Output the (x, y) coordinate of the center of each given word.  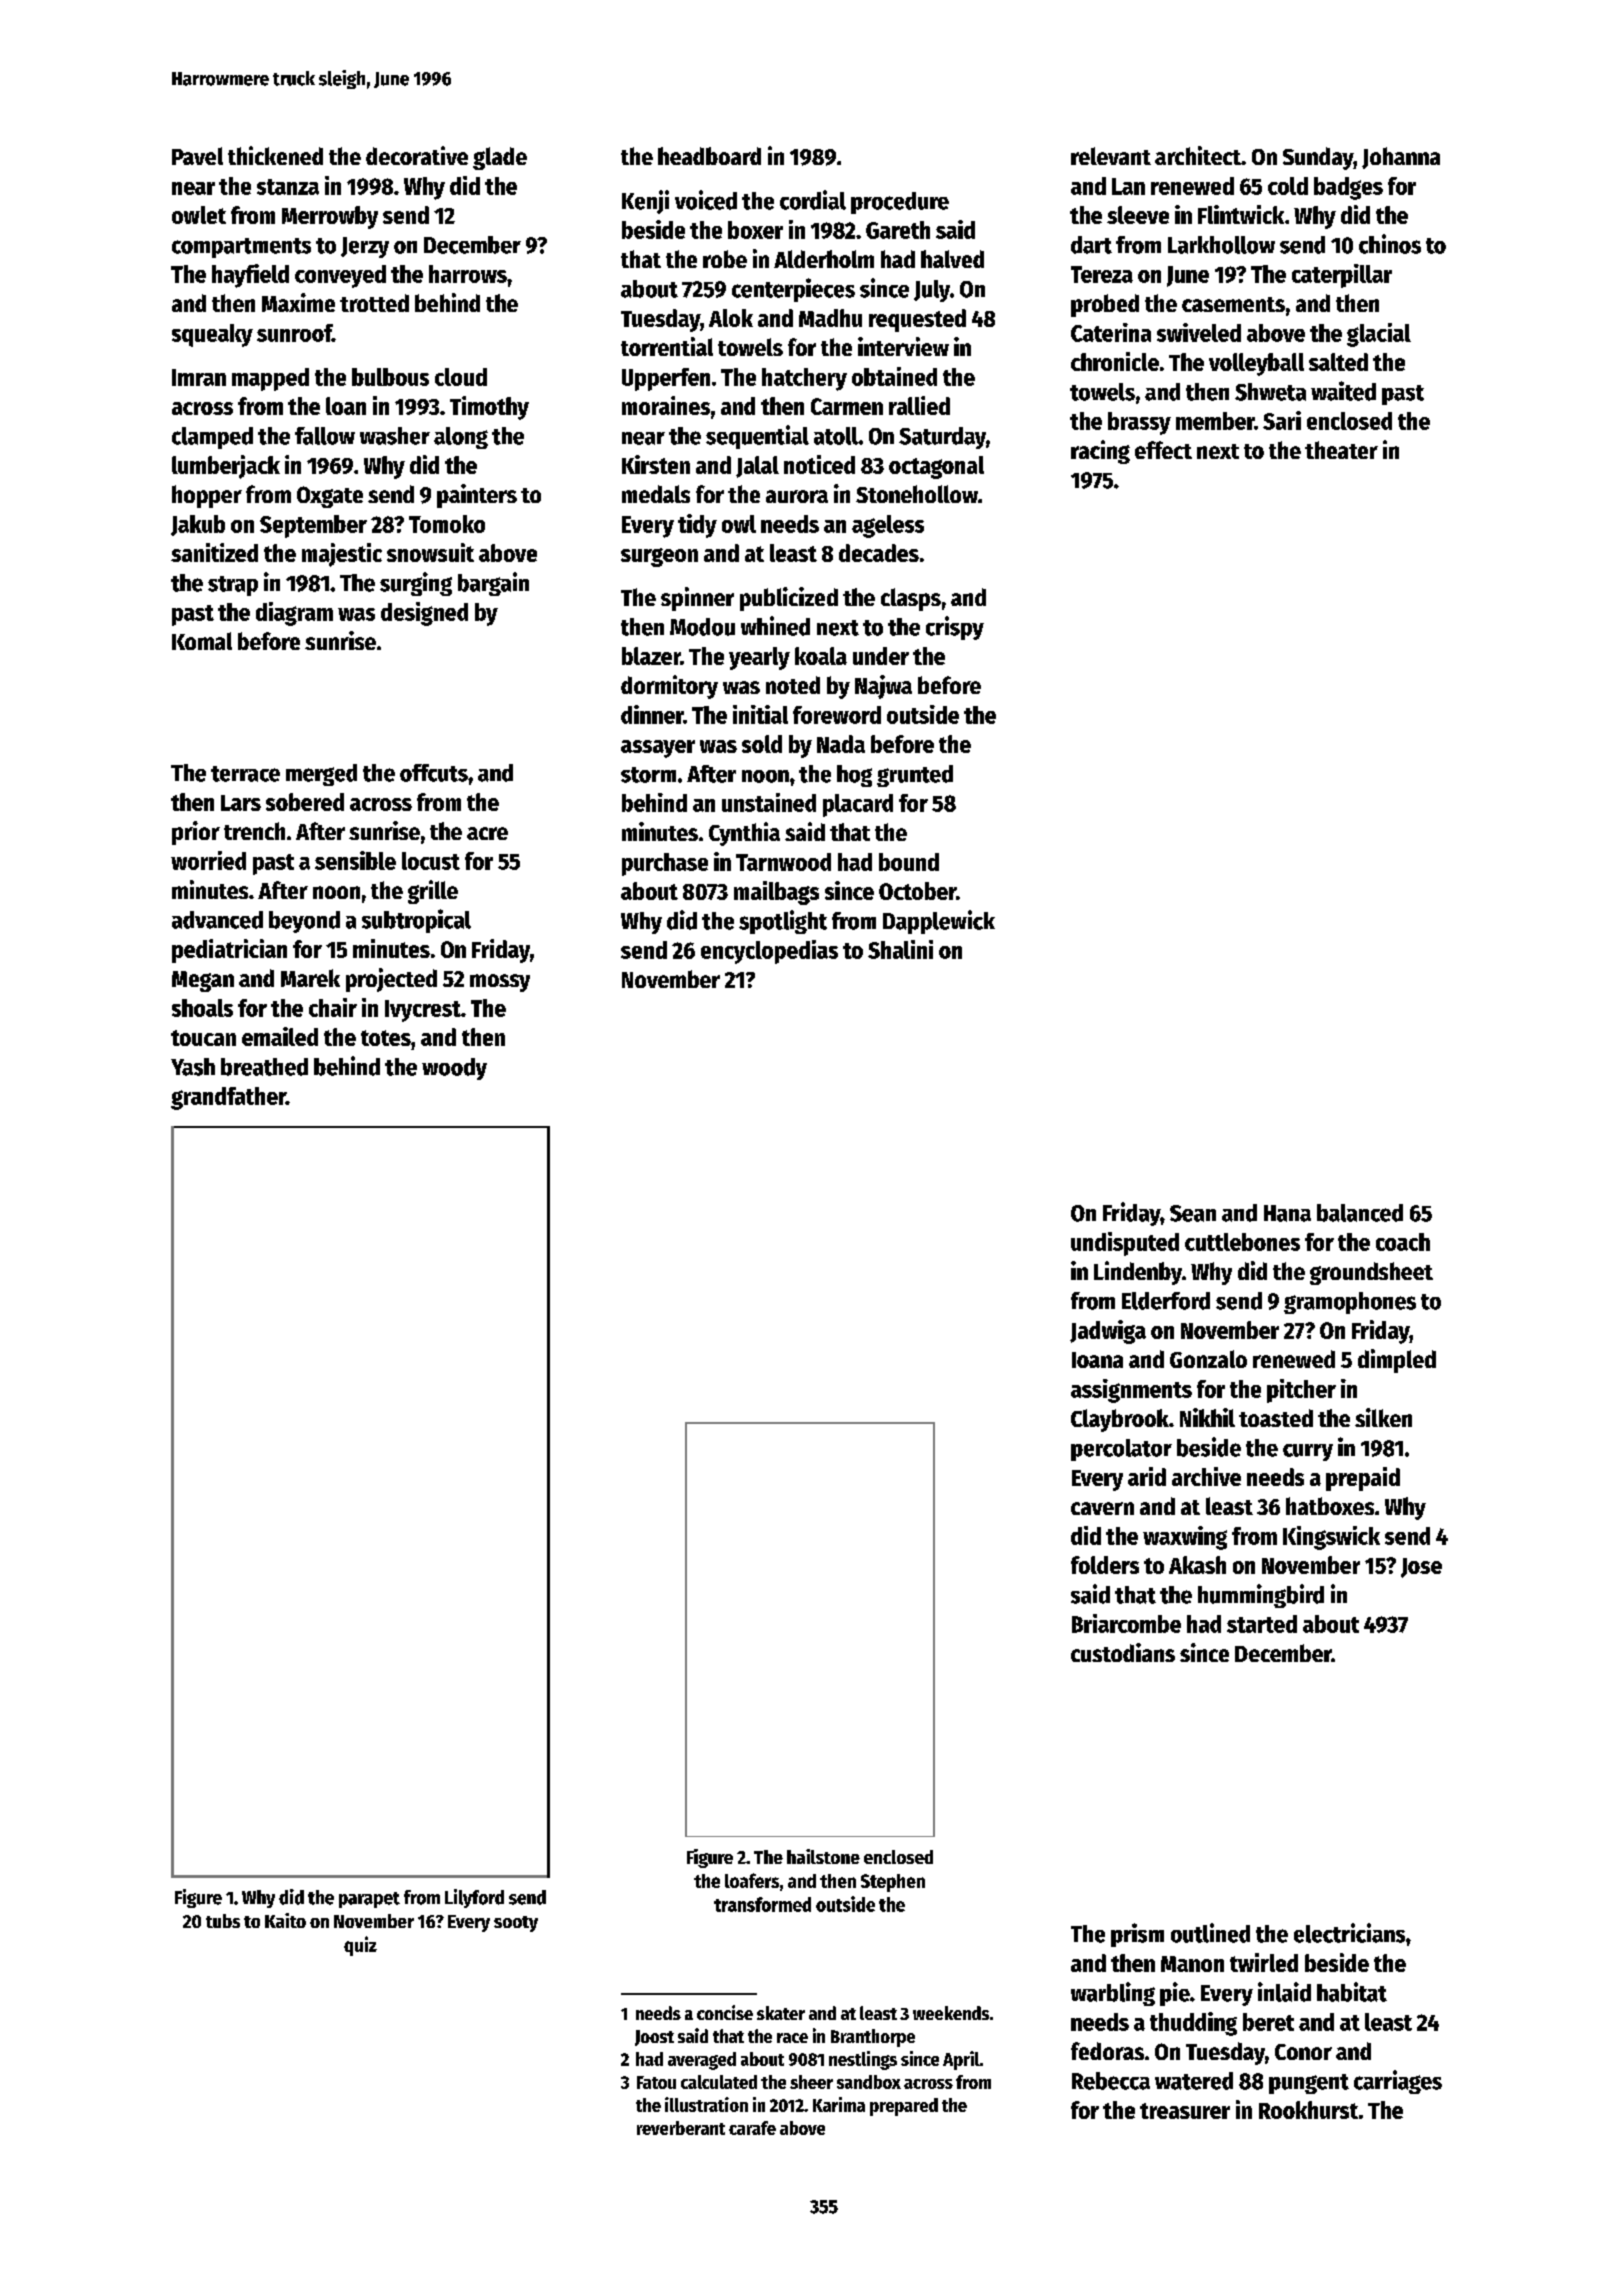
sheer (811, 2082)
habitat (1352, 1992)
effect (1163, 450)
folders (1105, 1565)
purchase (665, 864)
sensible (355, 860)
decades (879, 553)
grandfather (228, 1098)
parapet (369, 1900)
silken (1383, 1417)
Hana (1287, 1213)
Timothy (489, 408)
